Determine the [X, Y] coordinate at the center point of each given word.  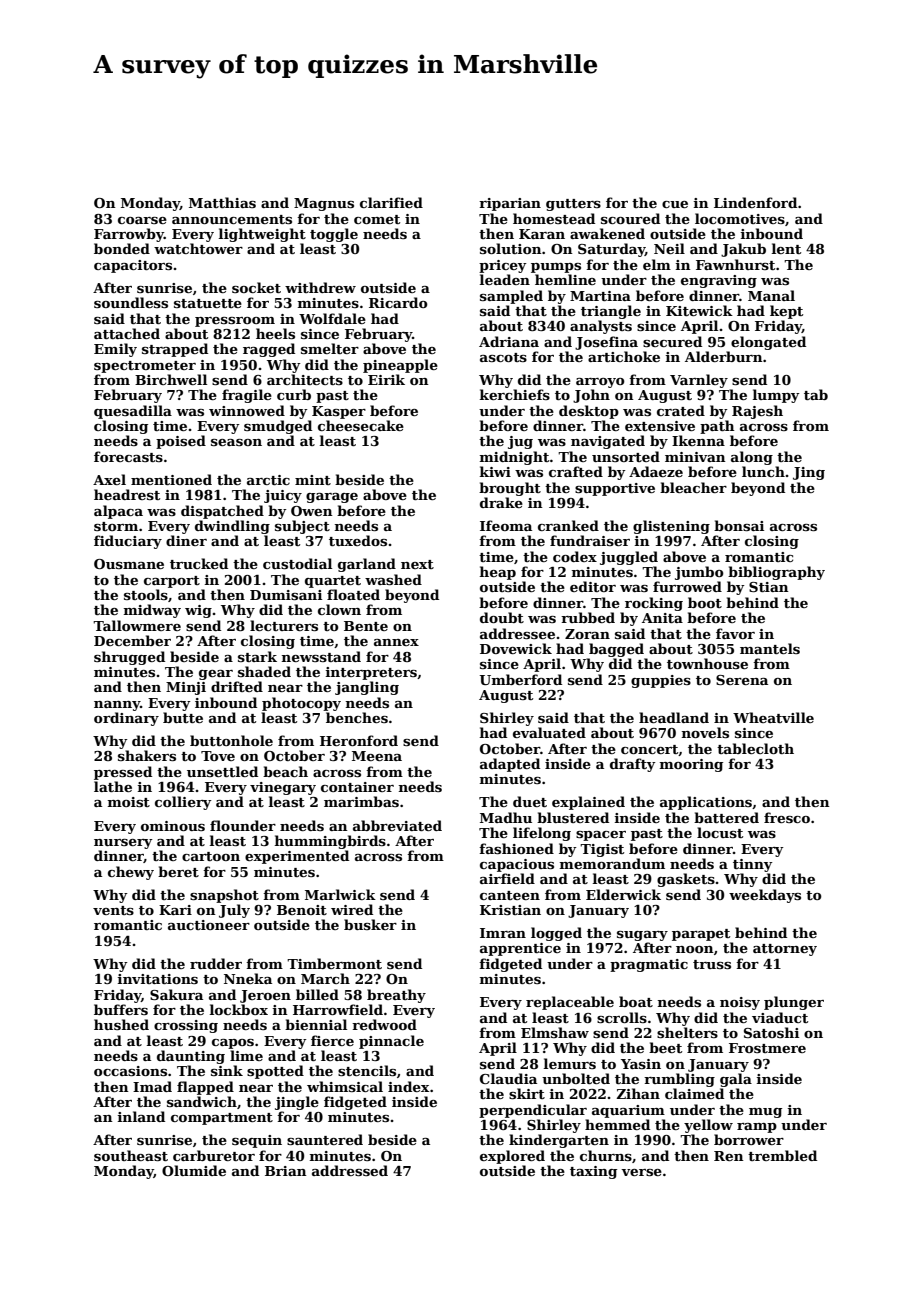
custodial [297, 563]
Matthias [222, 202]
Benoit [302, 910]
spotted [275, 1072]
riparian [510, 204]
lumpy [776, 396]
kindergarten [559, 1141]
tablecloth [755, 748]
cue [675, 204]
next [417, 564]
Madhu [506, 817]
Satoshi [771, 1032]
